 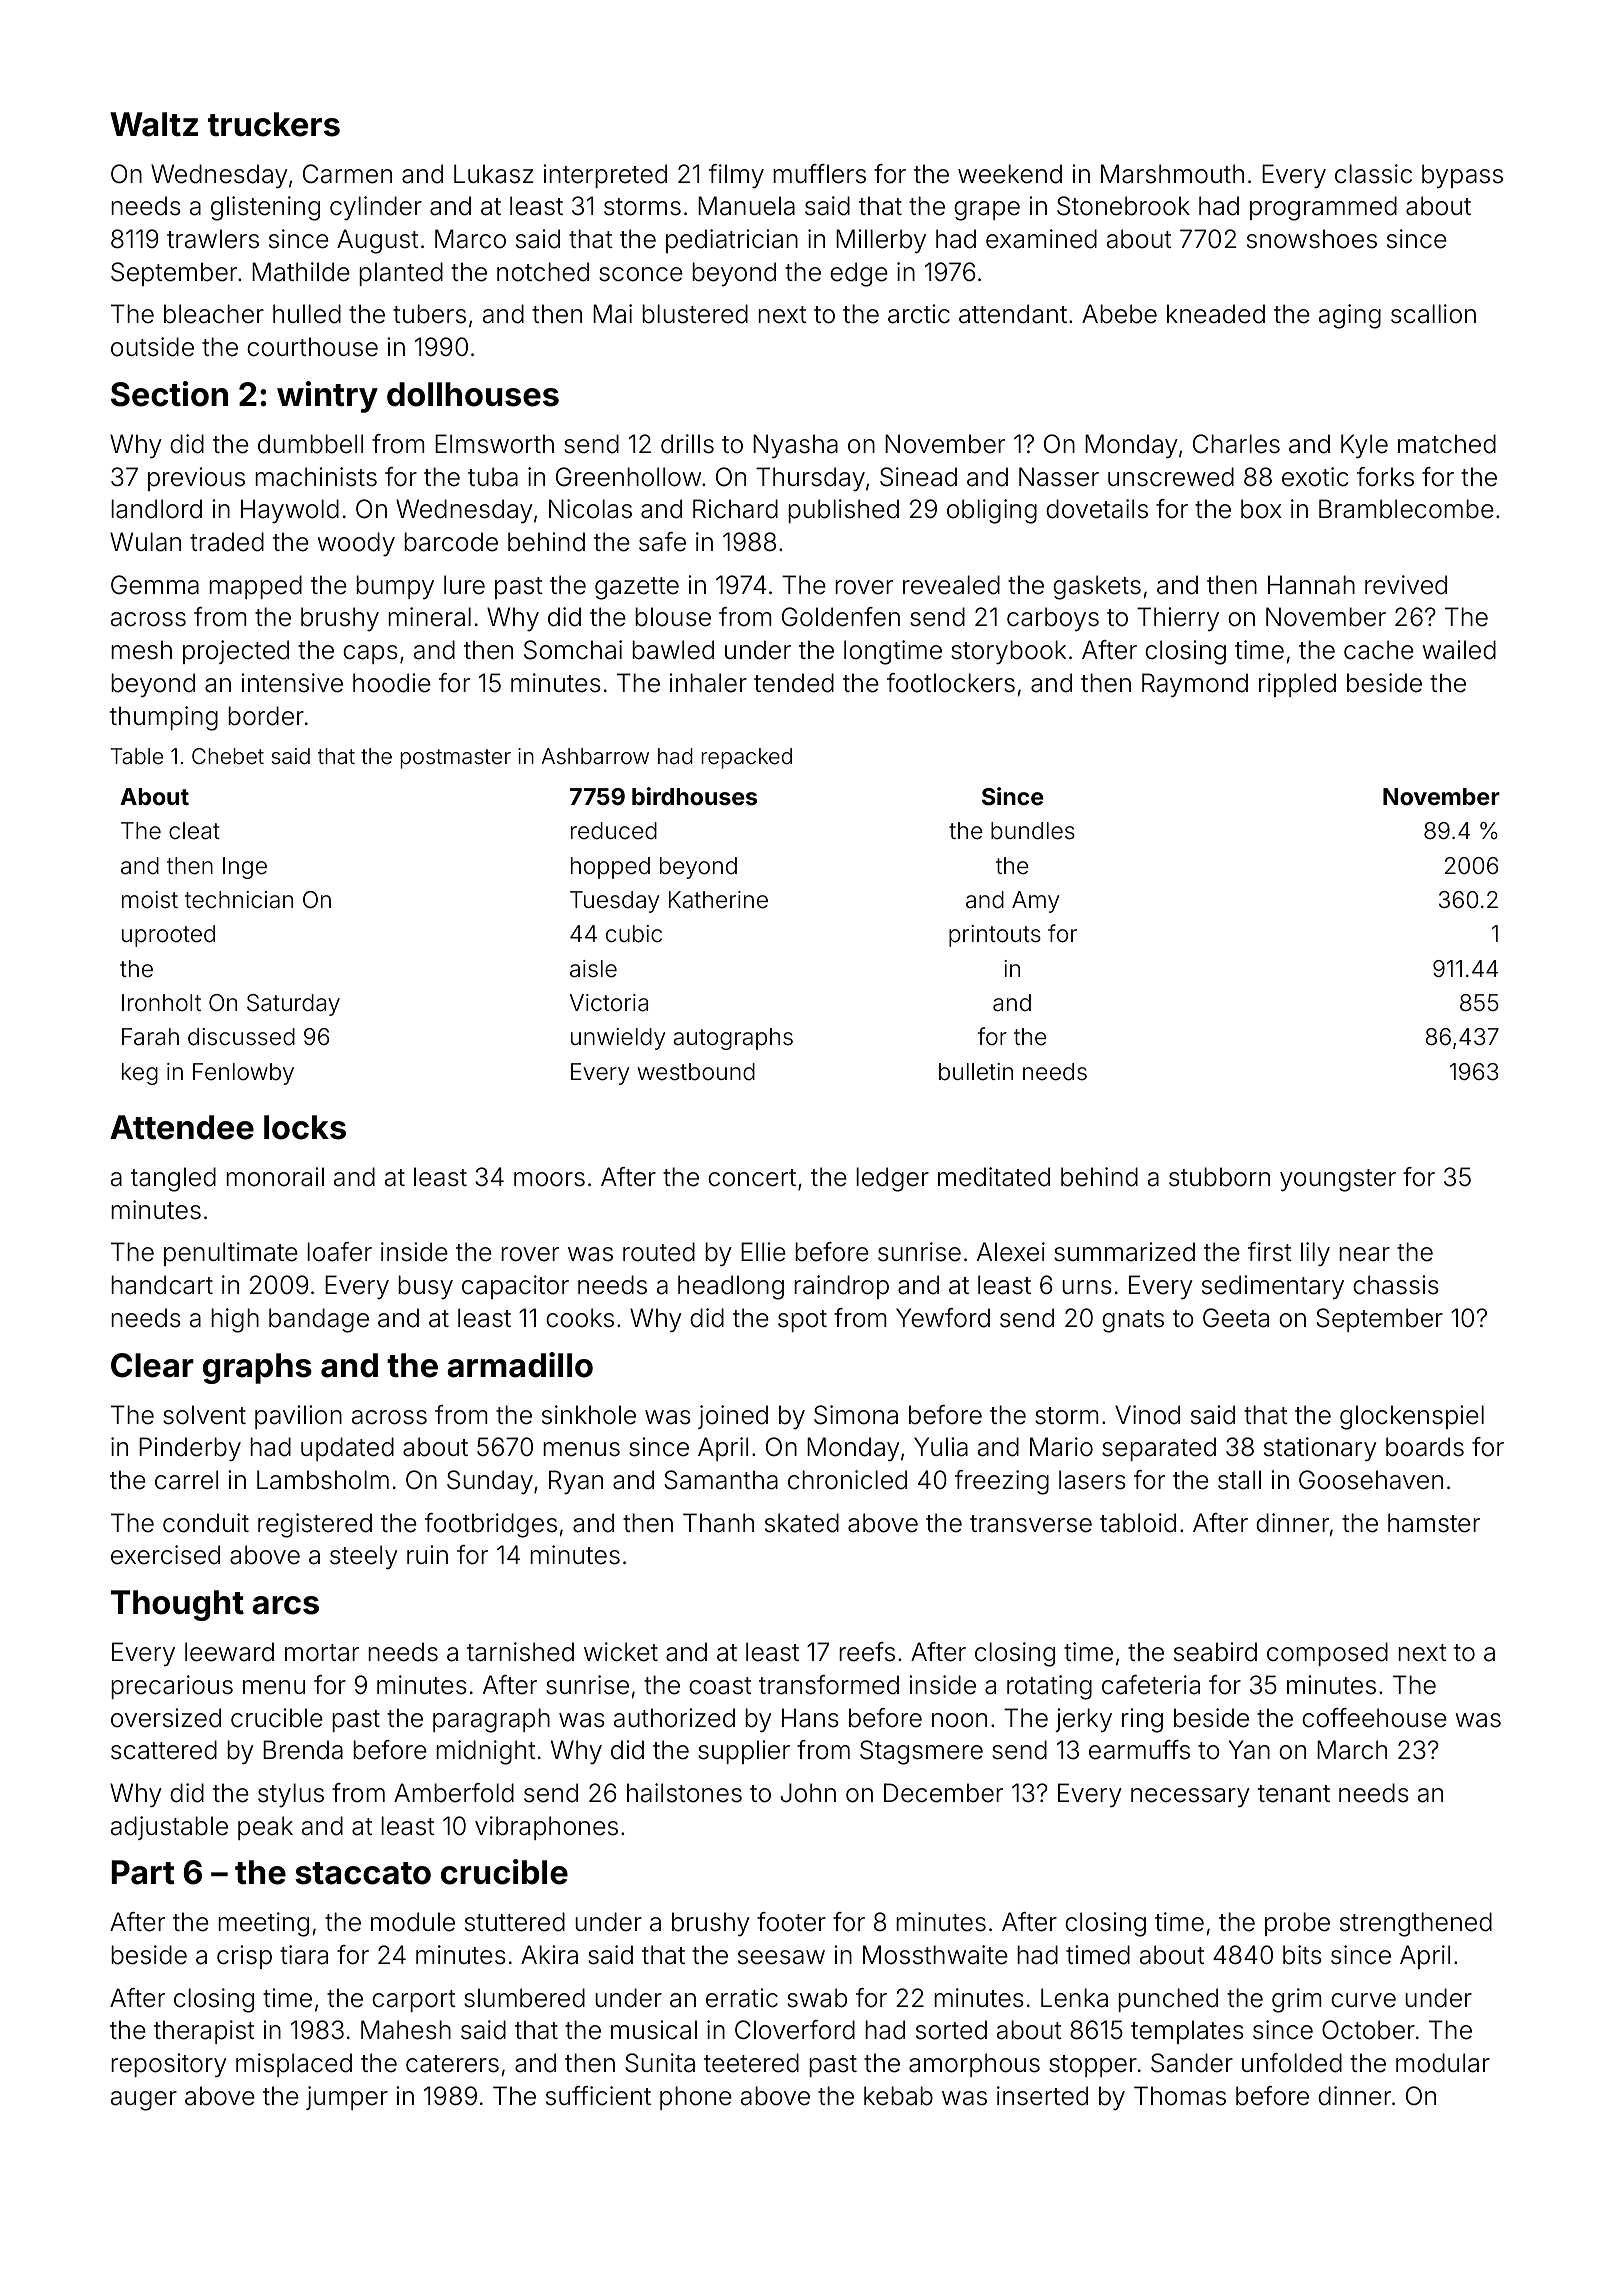 What do you see at coordinates (867, 1652) in the screenshot?
I see `reefs` at bounding box center [867, 1652].
